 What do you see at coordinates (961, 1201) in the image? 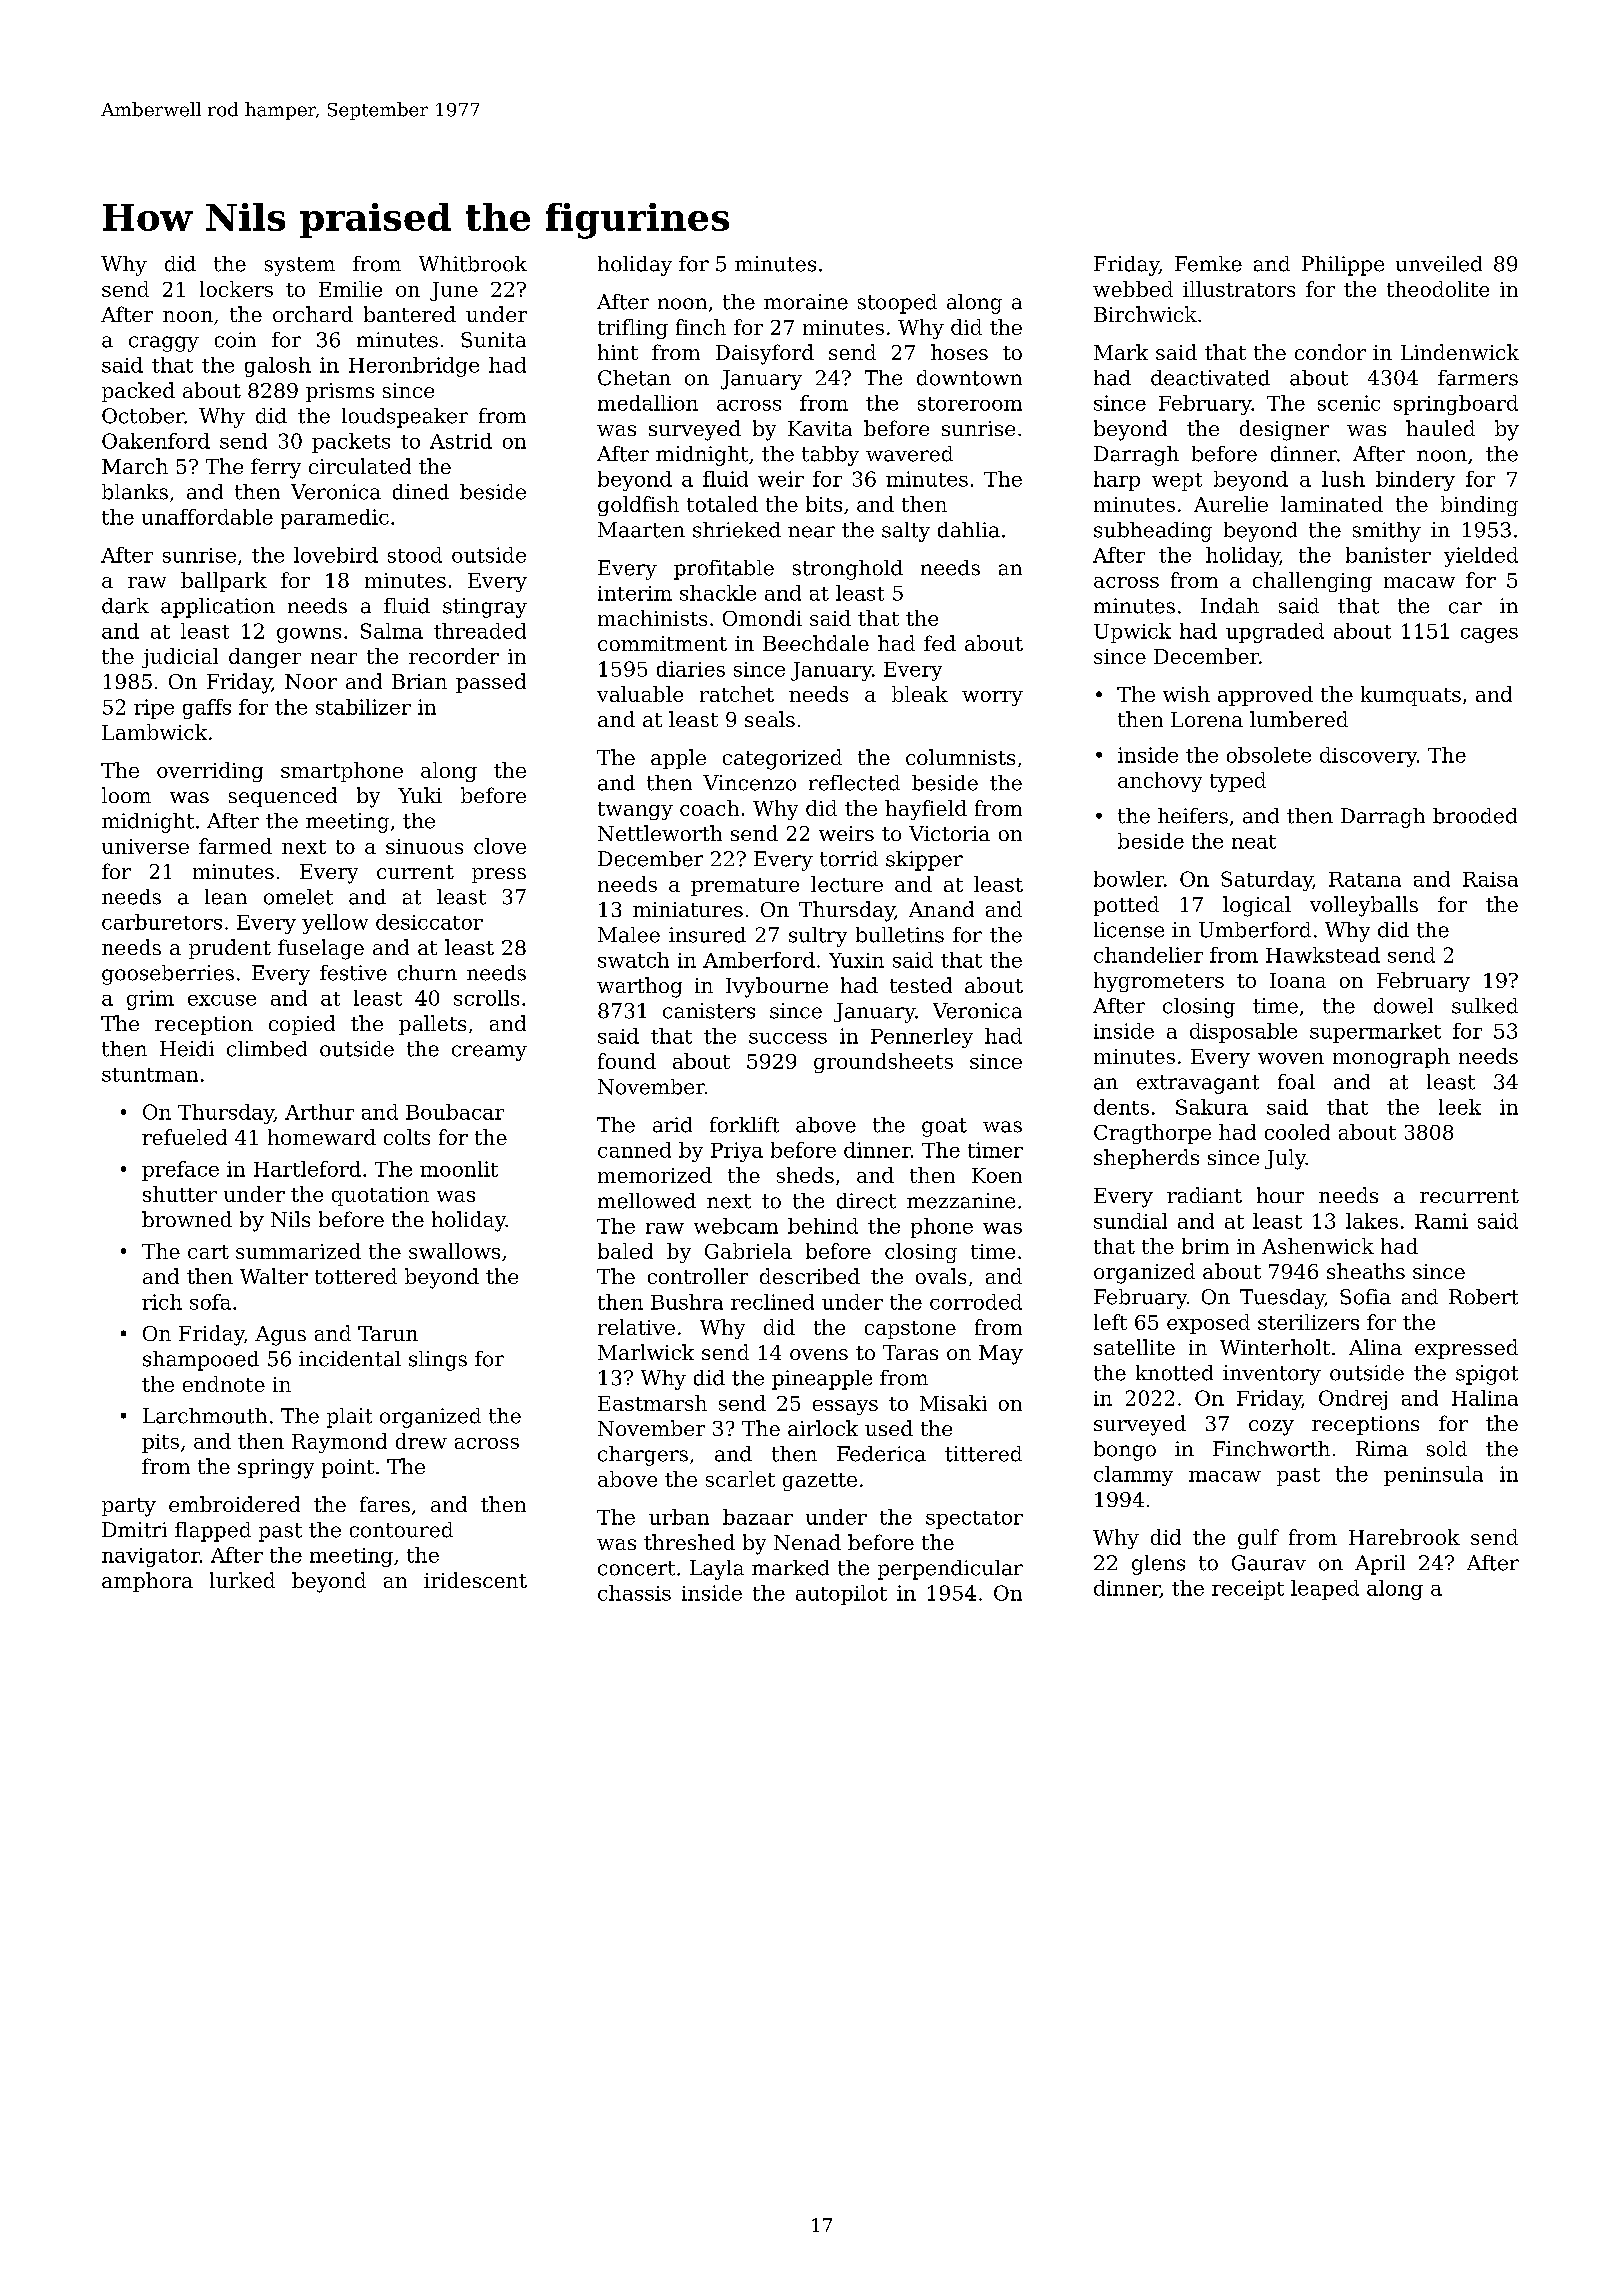
I see `mezzanine` at bounding box center [961, 1201].
